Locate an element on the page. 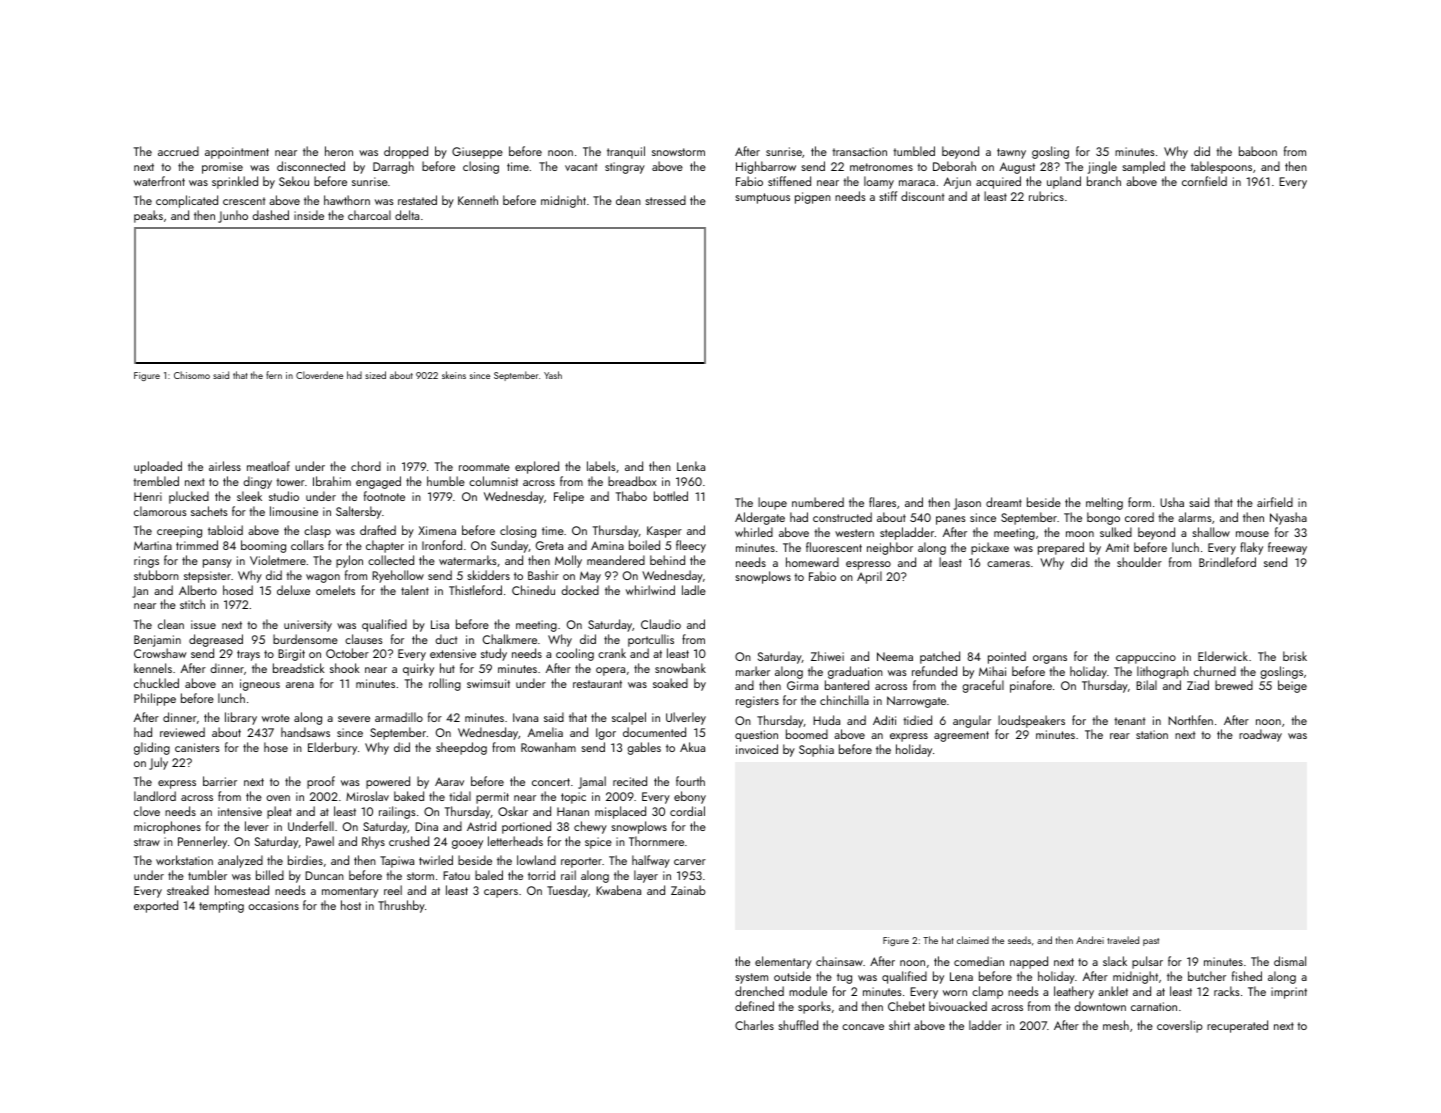  tranquil is located at coordinates (626, 152).
